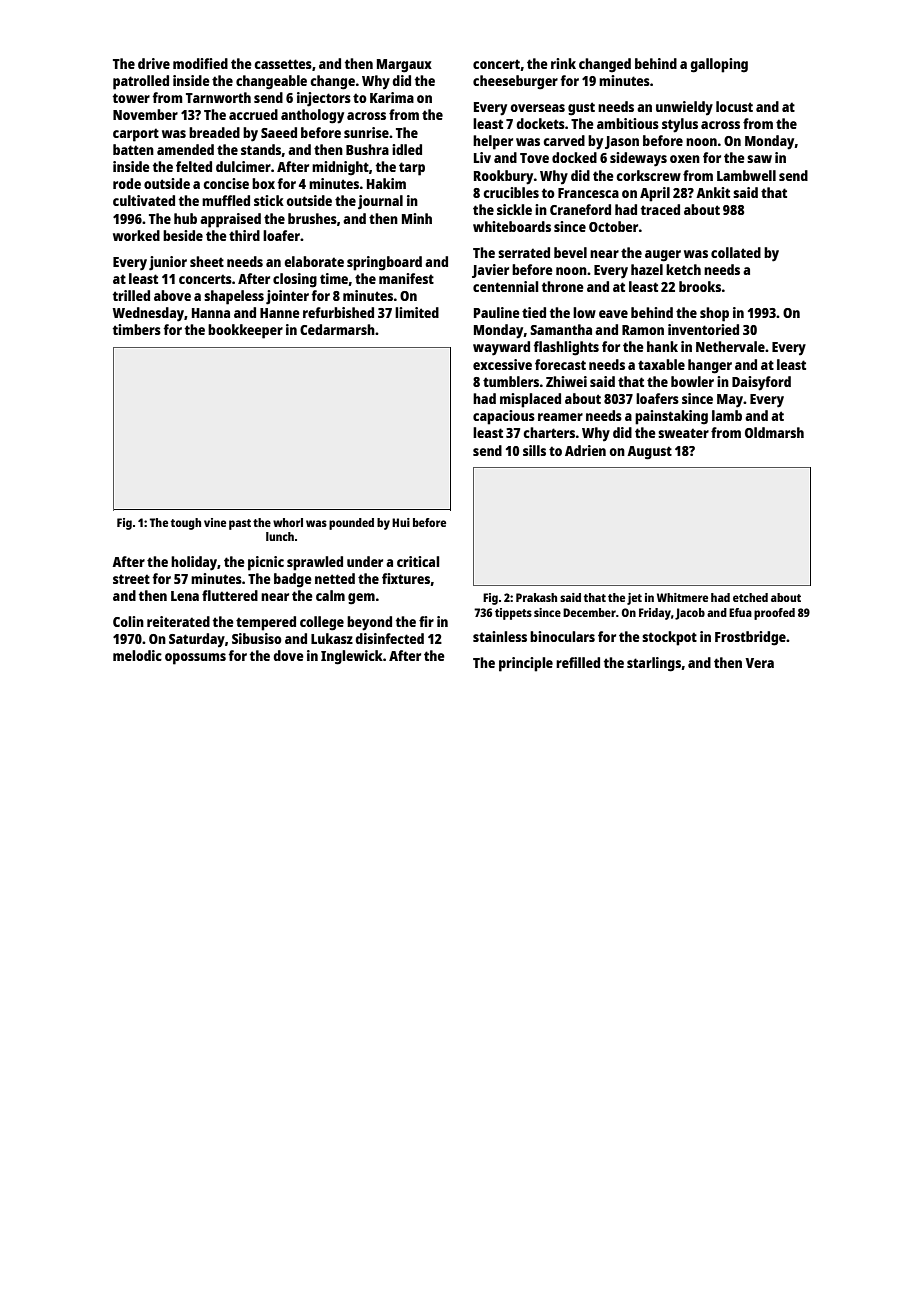 This document has width=924, height=1308. I want to click on galloping, so click(719, 65).
